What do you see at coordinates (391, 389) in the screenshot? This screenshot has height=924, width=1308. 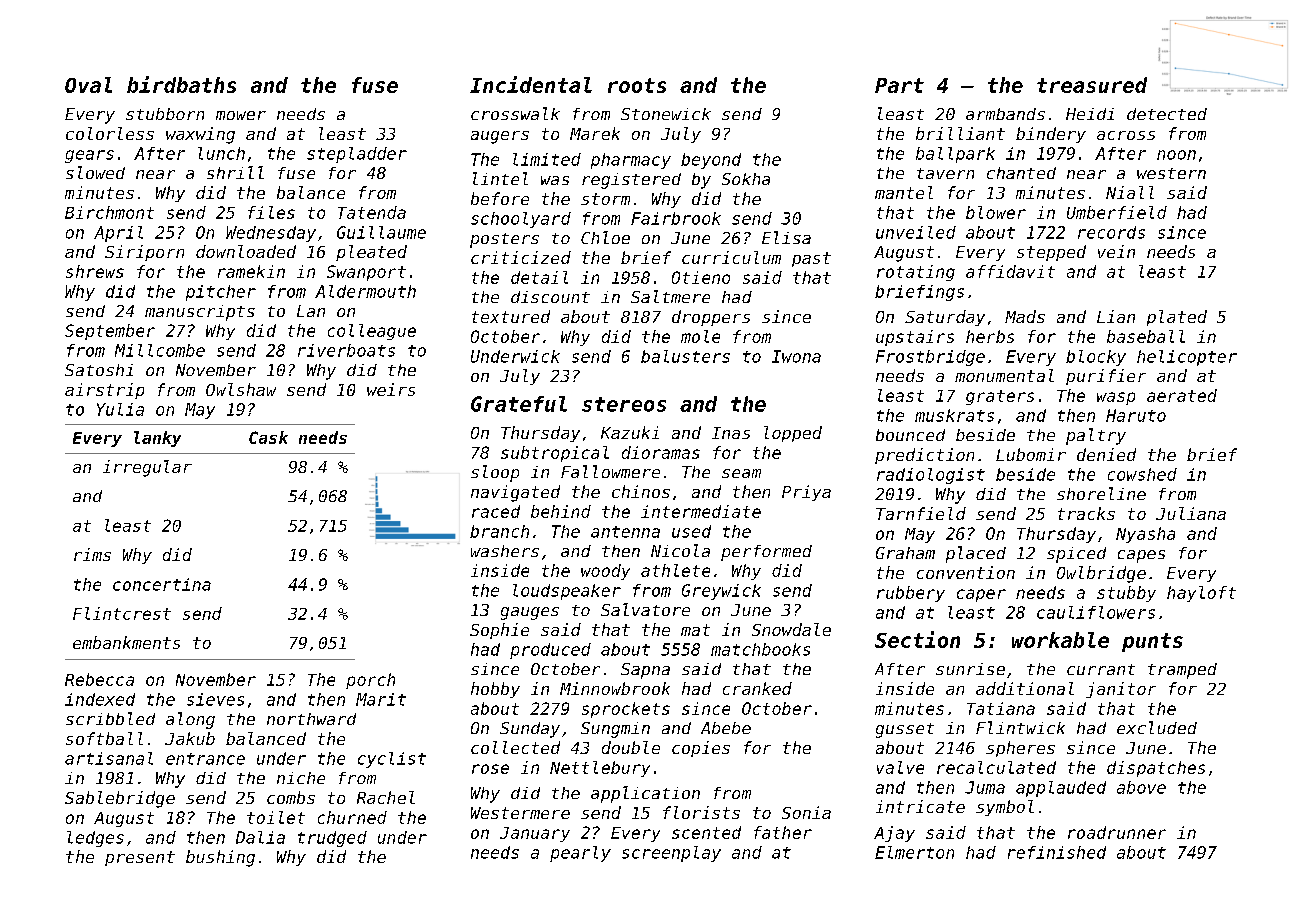 I see `weirs` at bounding box center [391, 389].
